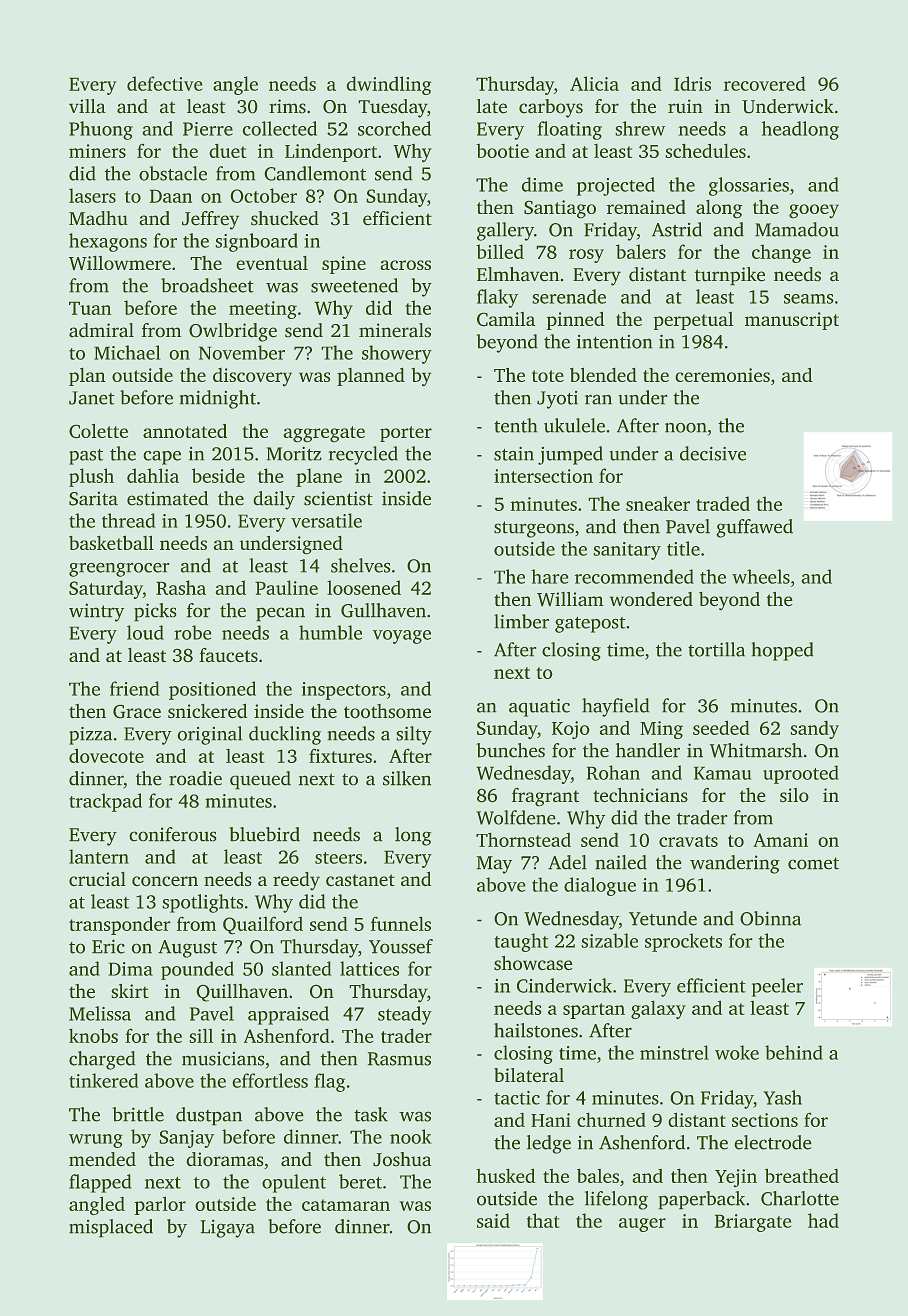 This document has height=1316, width=908. Describe the element at coordinates (228, 1228) in the document. I see `Ligaya` at that location.
